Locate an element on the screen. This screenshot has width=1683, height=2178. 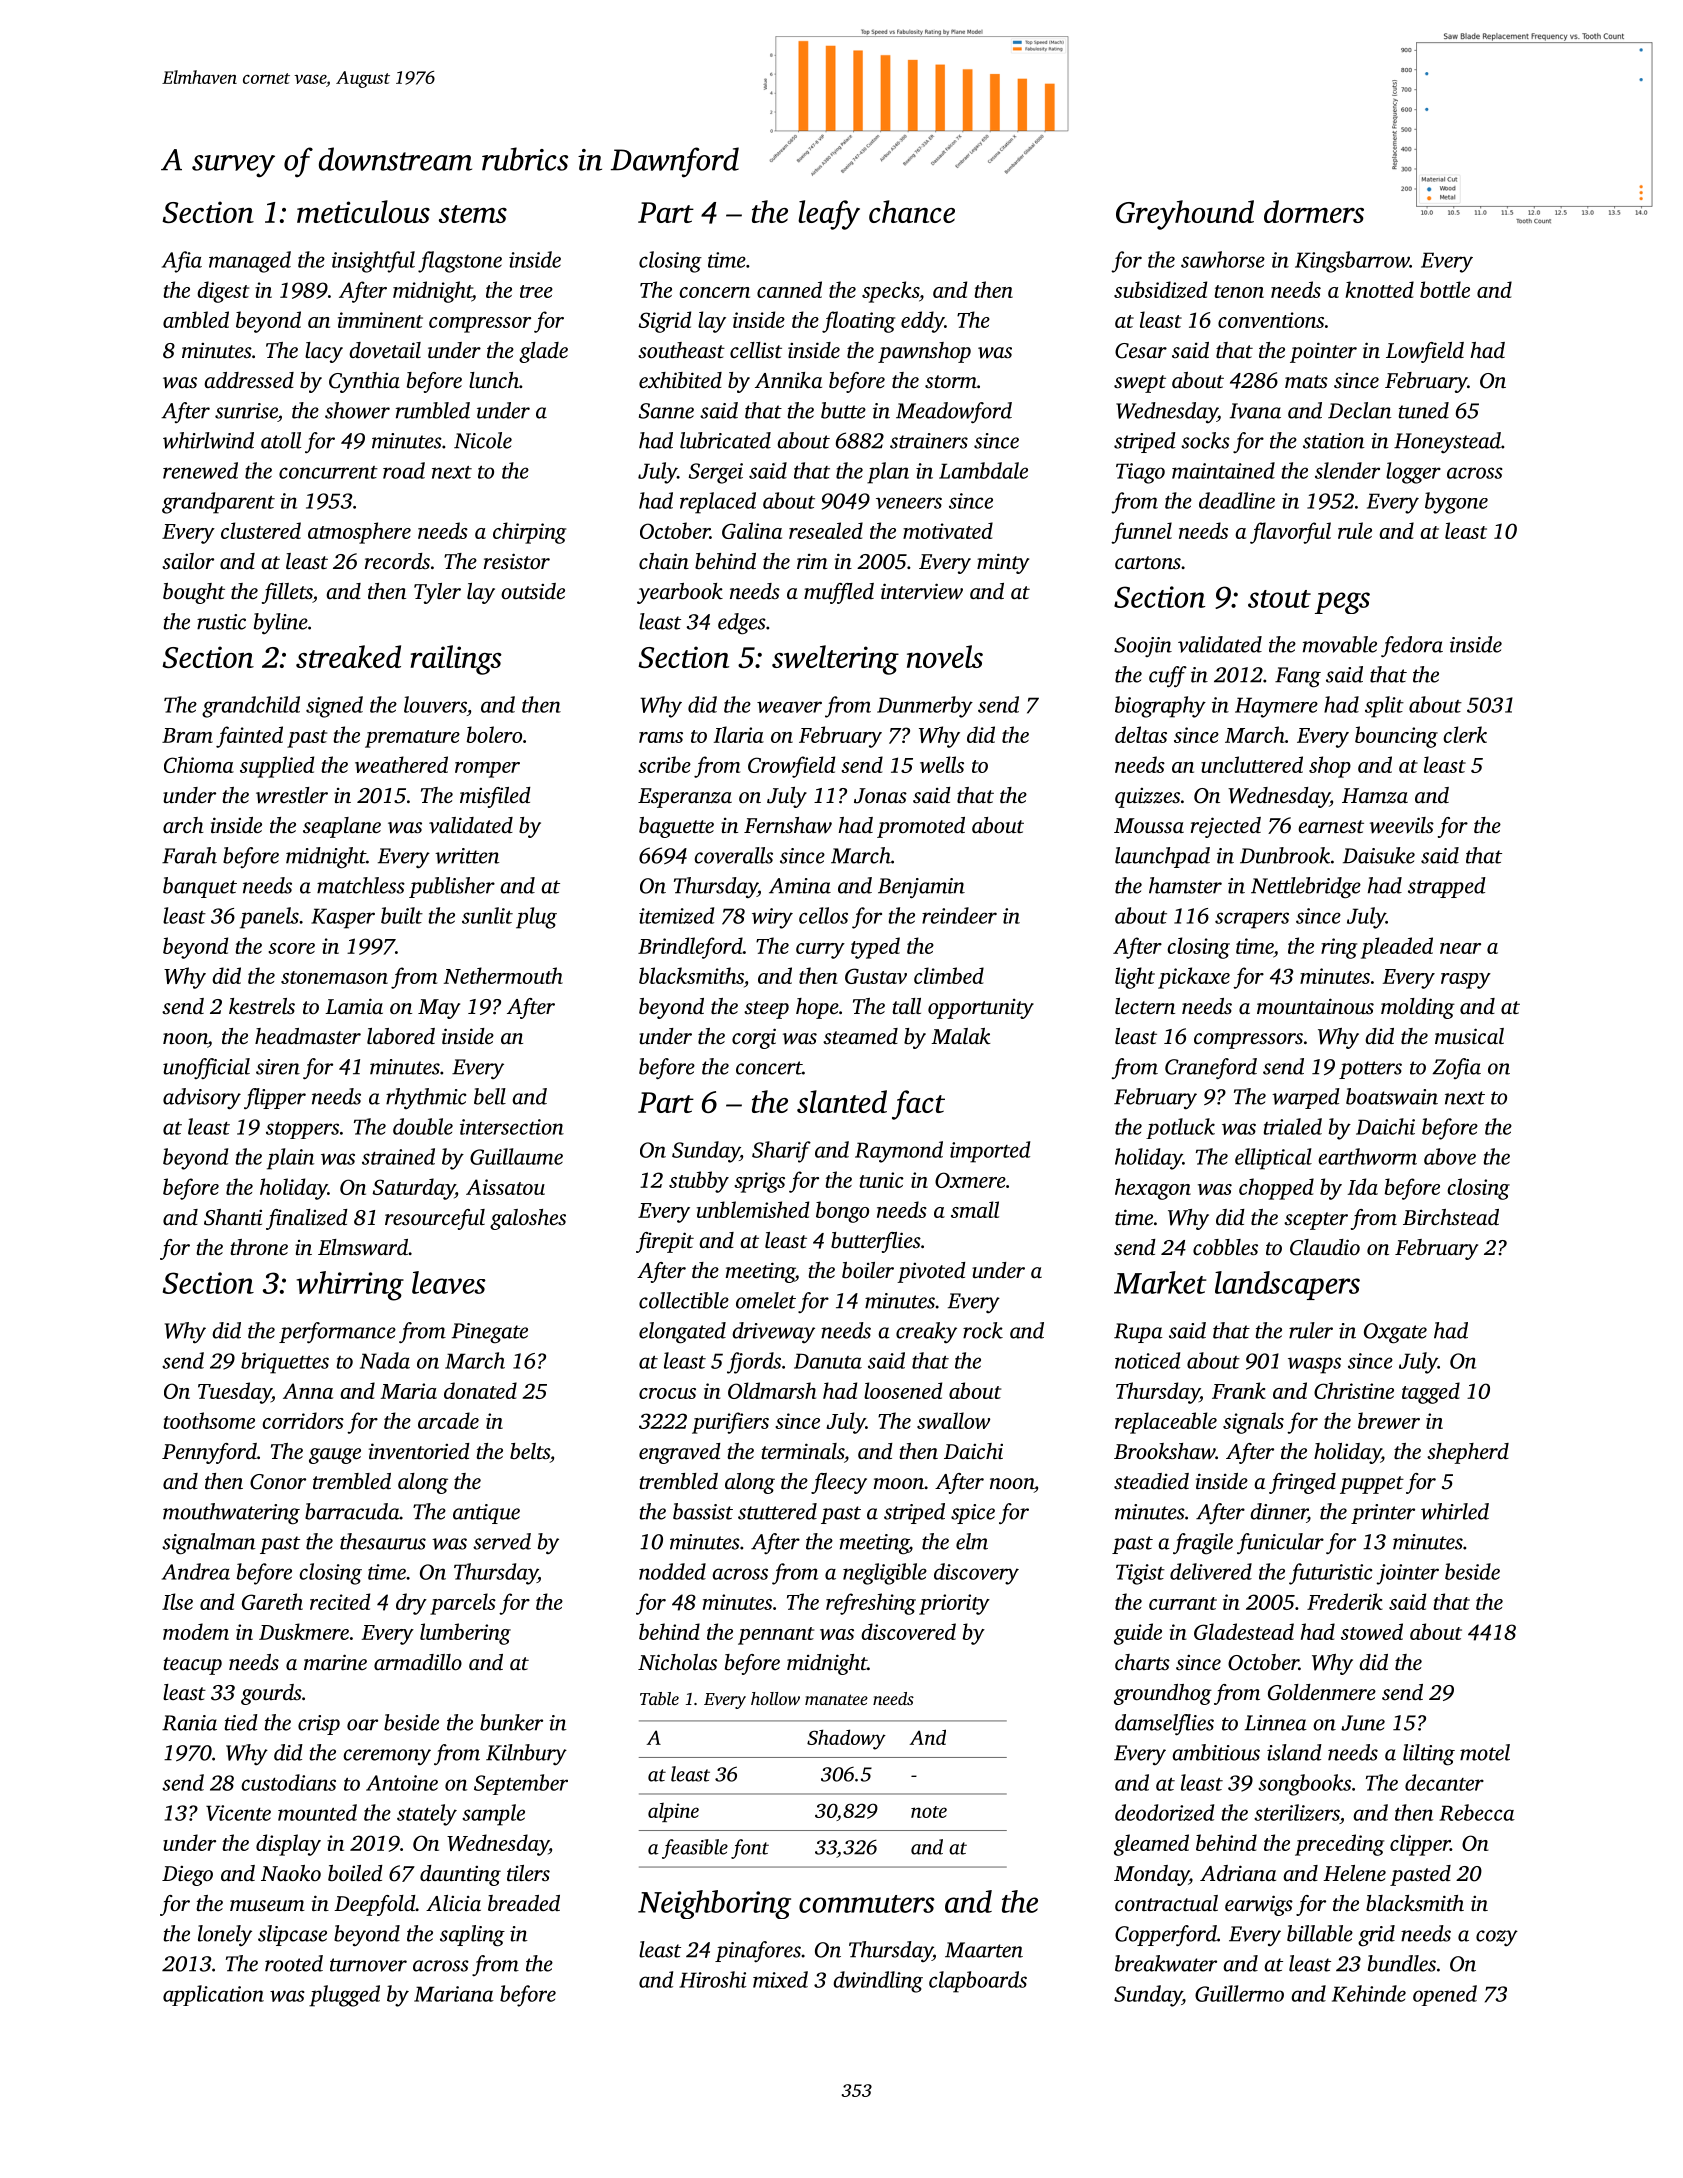
Ilaria is located at coordinates (739, 734).
